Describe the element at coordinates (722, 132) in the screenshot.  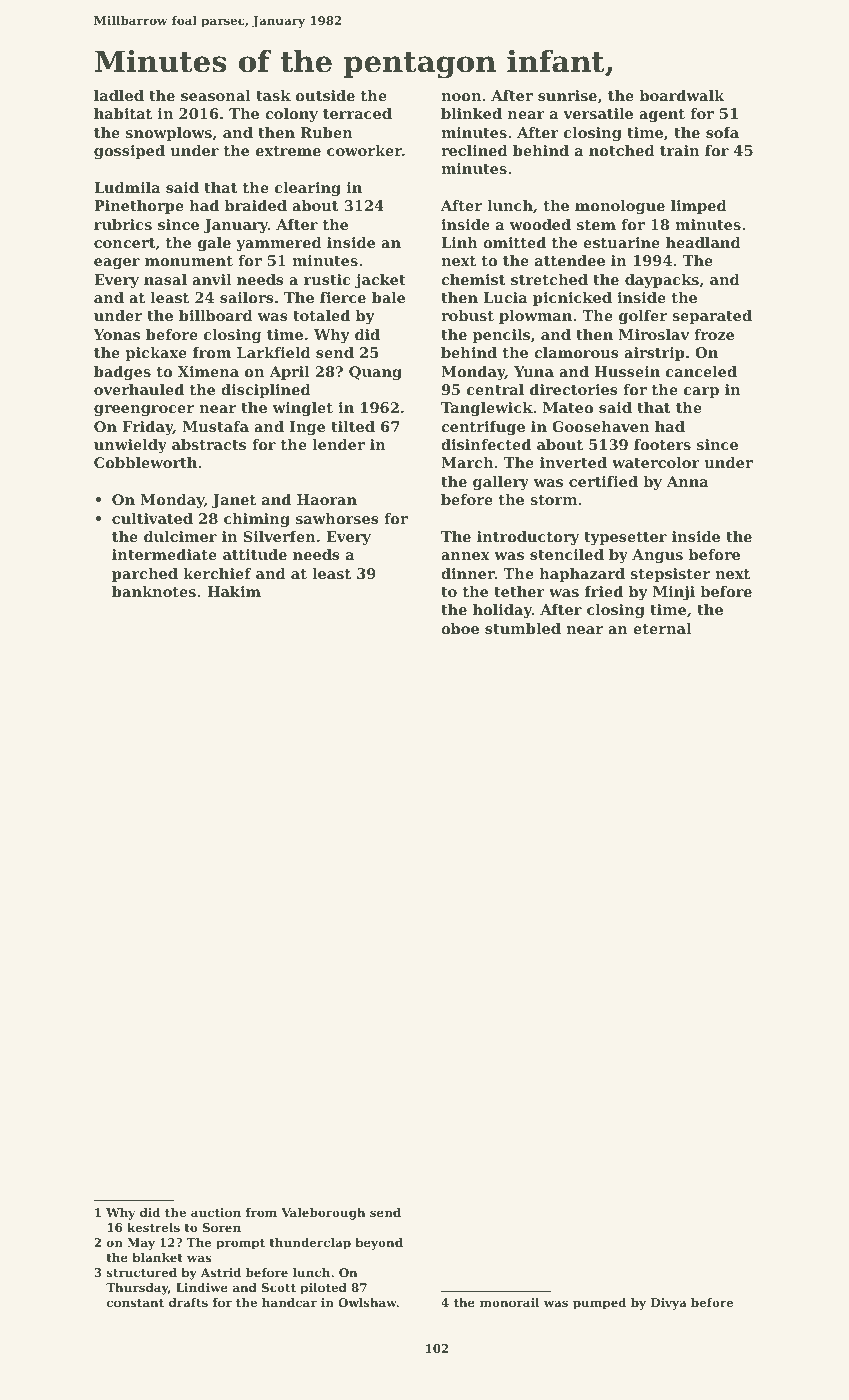
I see `sofa` at that location.
